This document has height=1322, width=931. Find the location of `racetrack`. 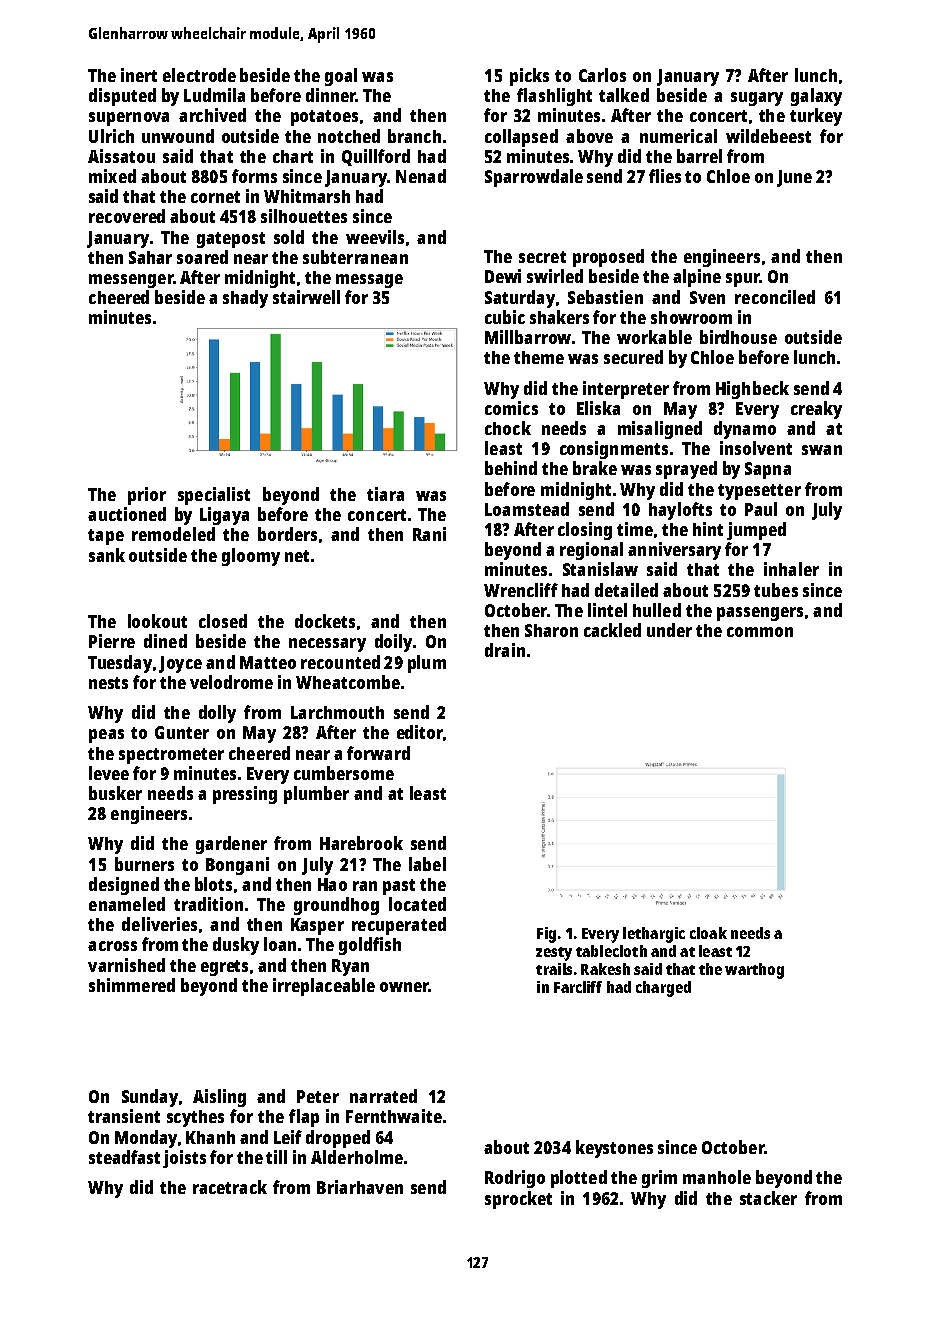

racetrack is located at coordinates (230, 1187).
